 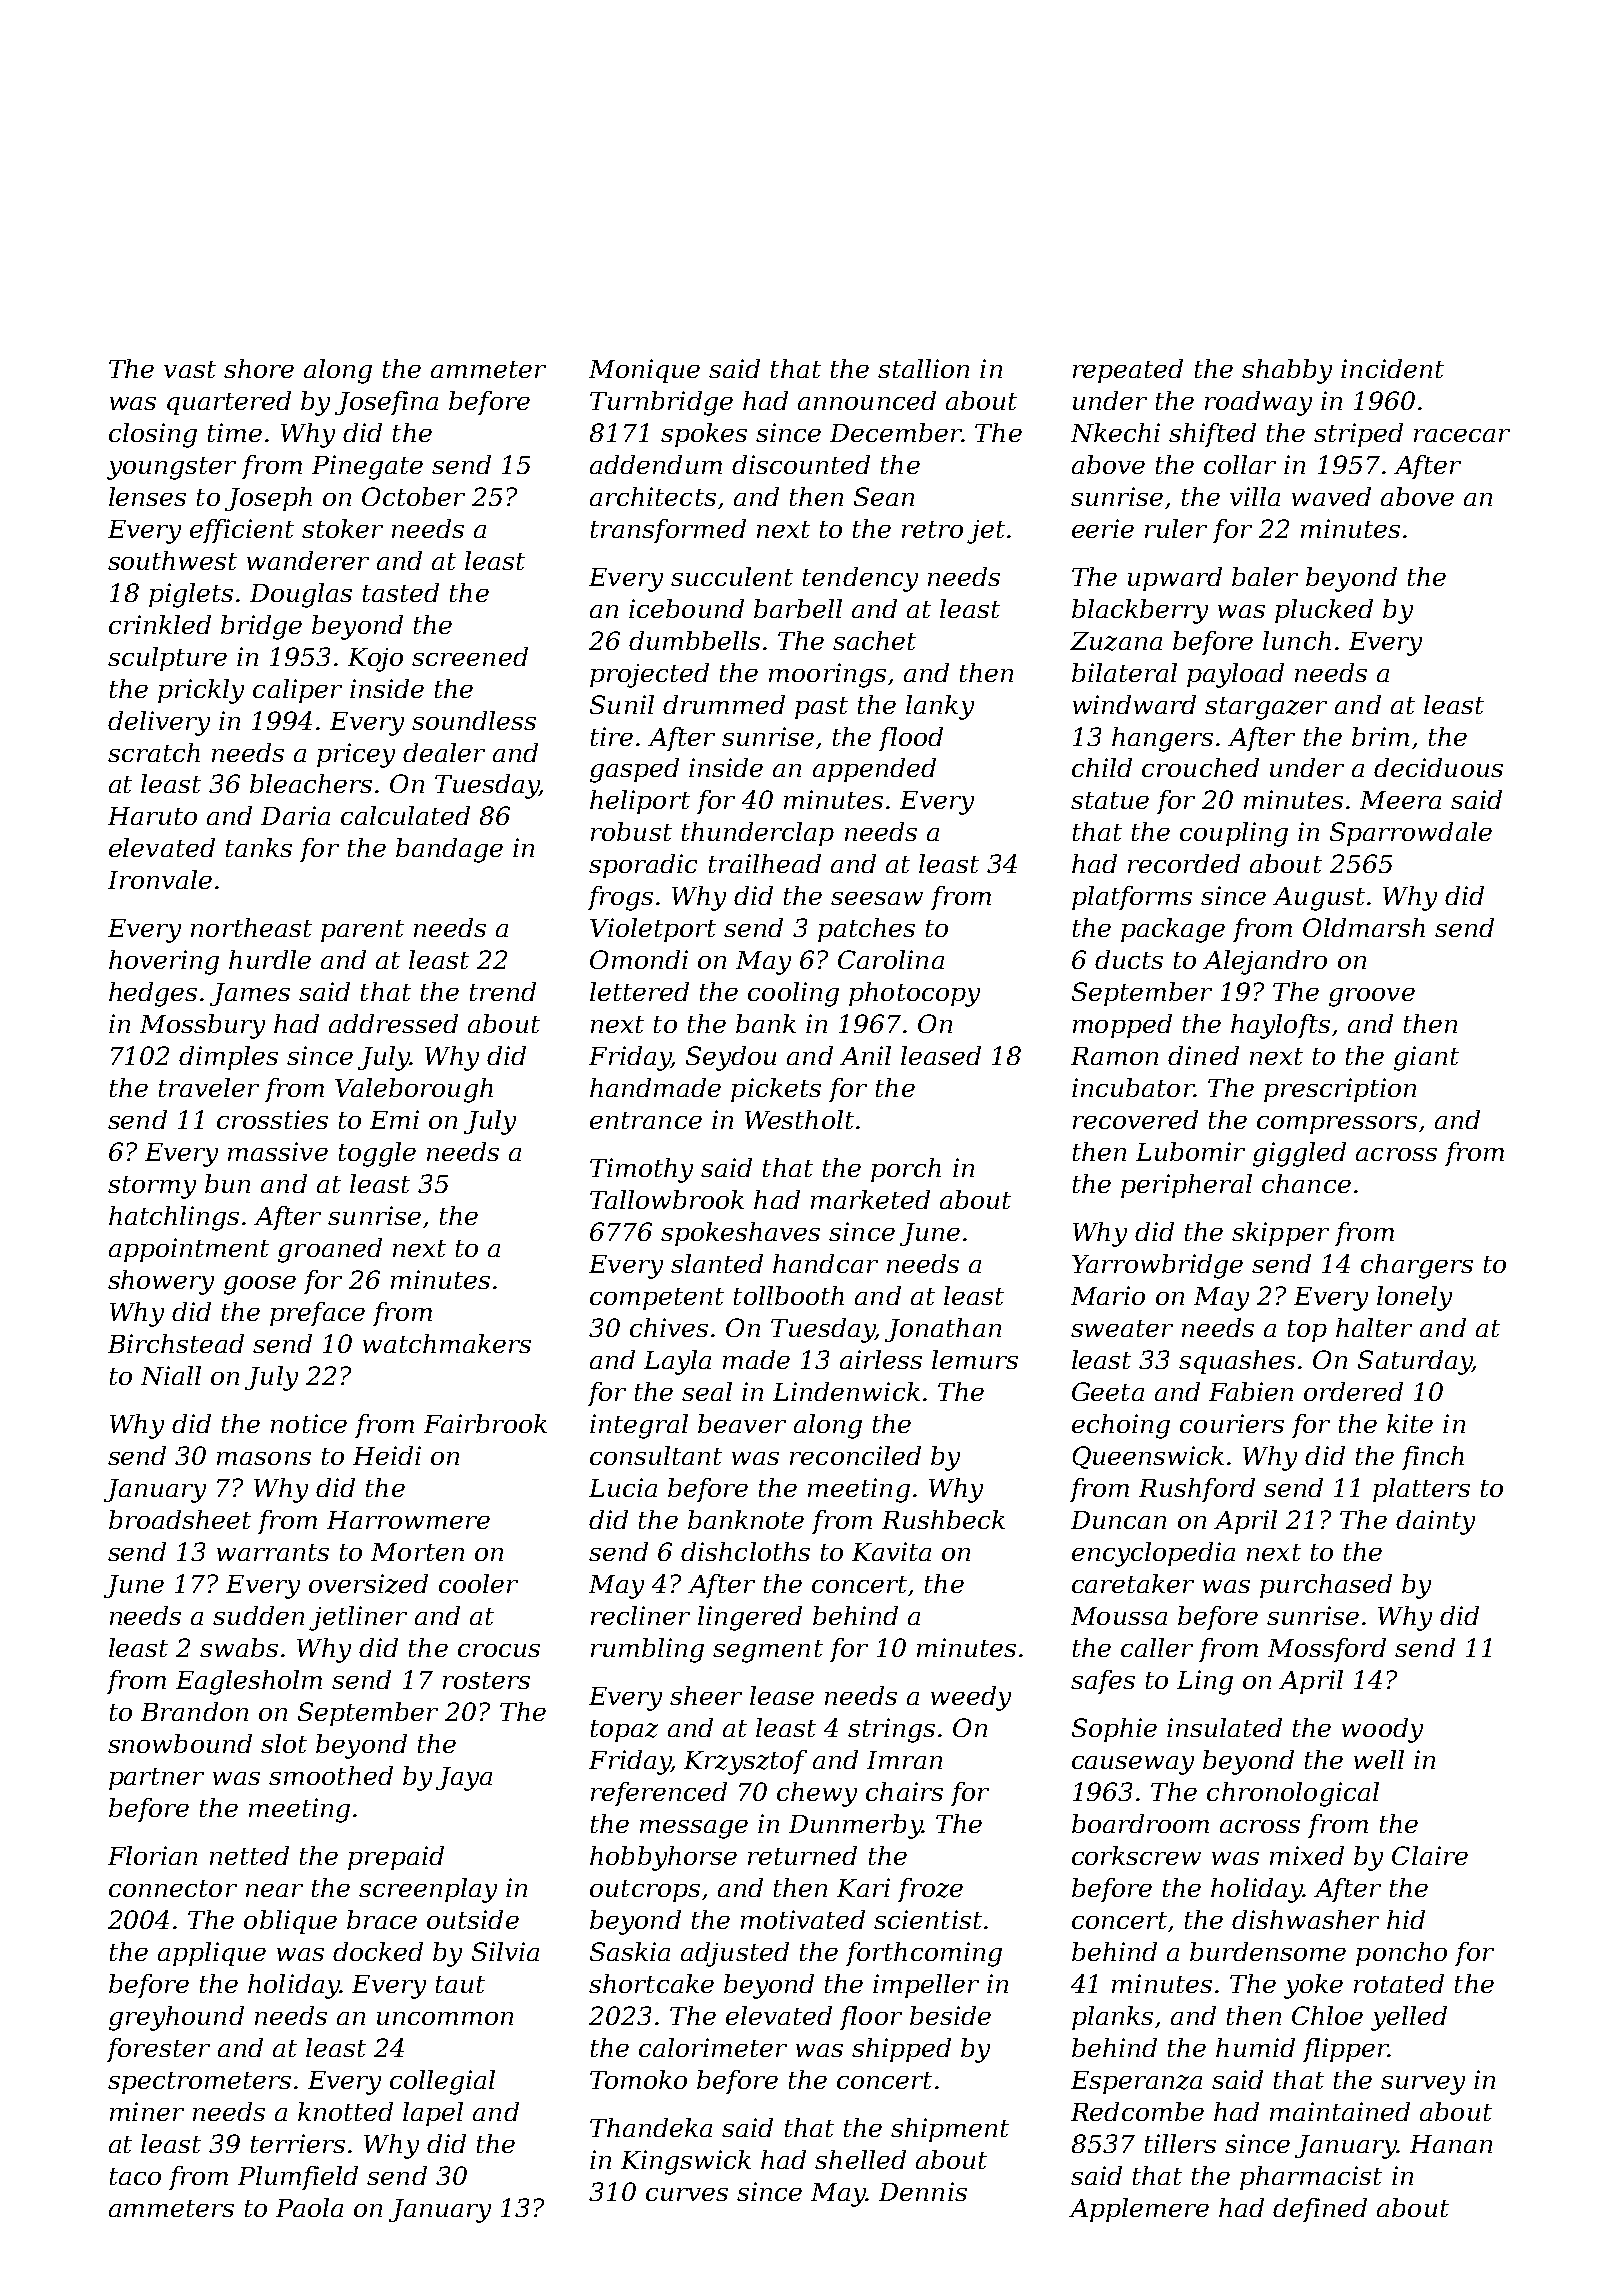 I want to click on December, so click(x=896, y=432).
